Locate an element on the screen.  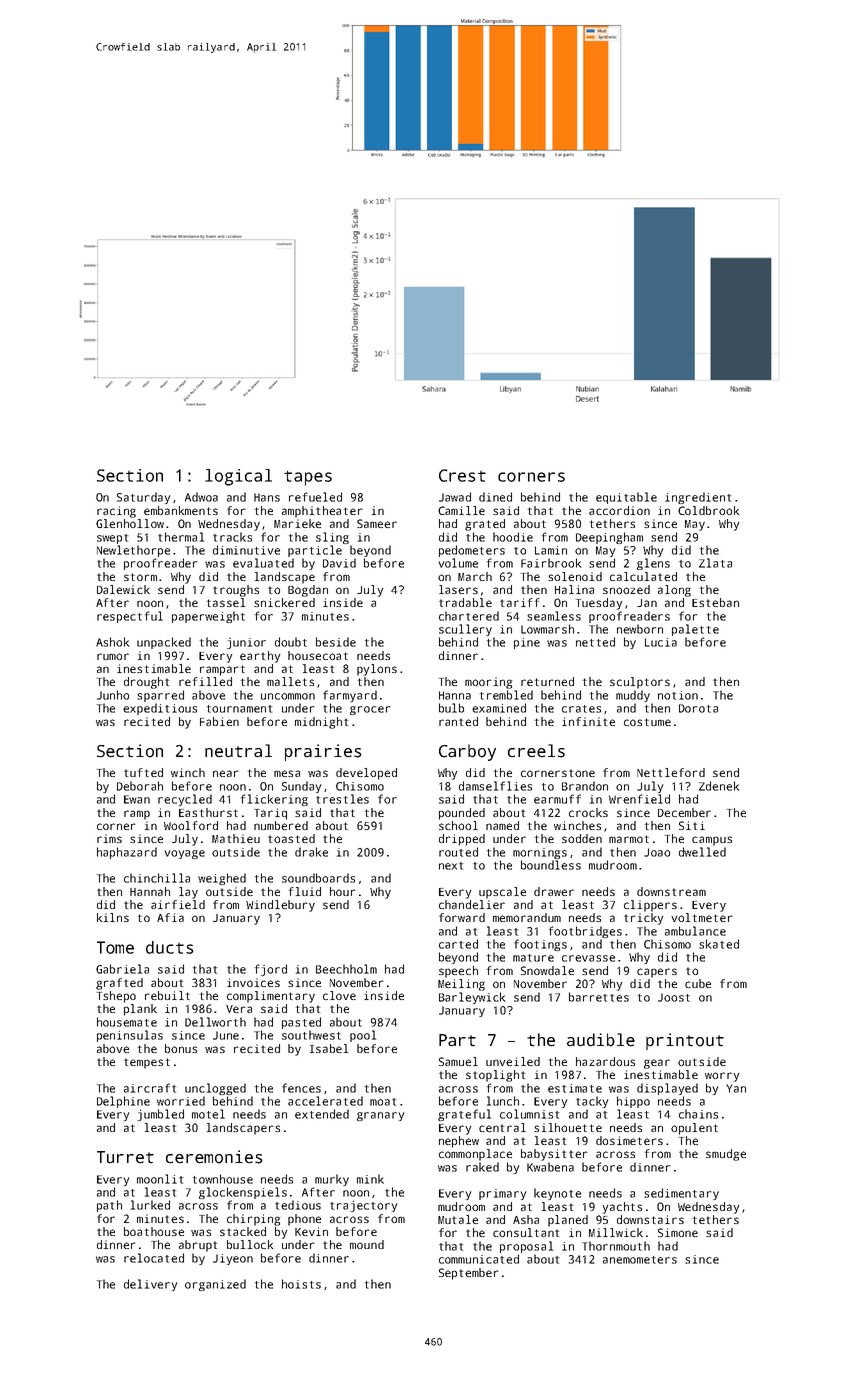
skated is located at coordinates (719, 944).
